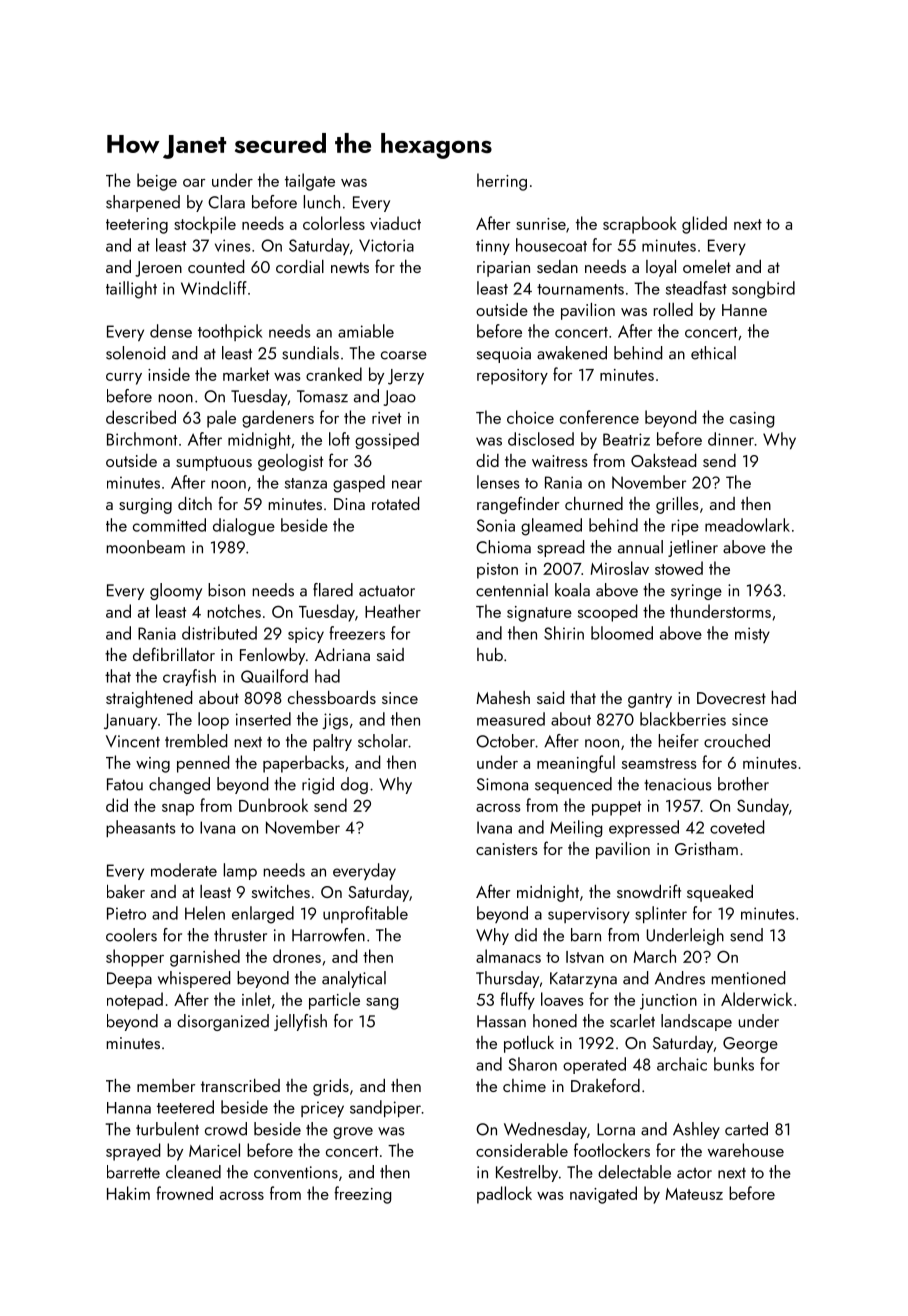 The image size is (908, 1316). Describe the element at coordinates (178, 810) in the page. I see `snap` at that location.
